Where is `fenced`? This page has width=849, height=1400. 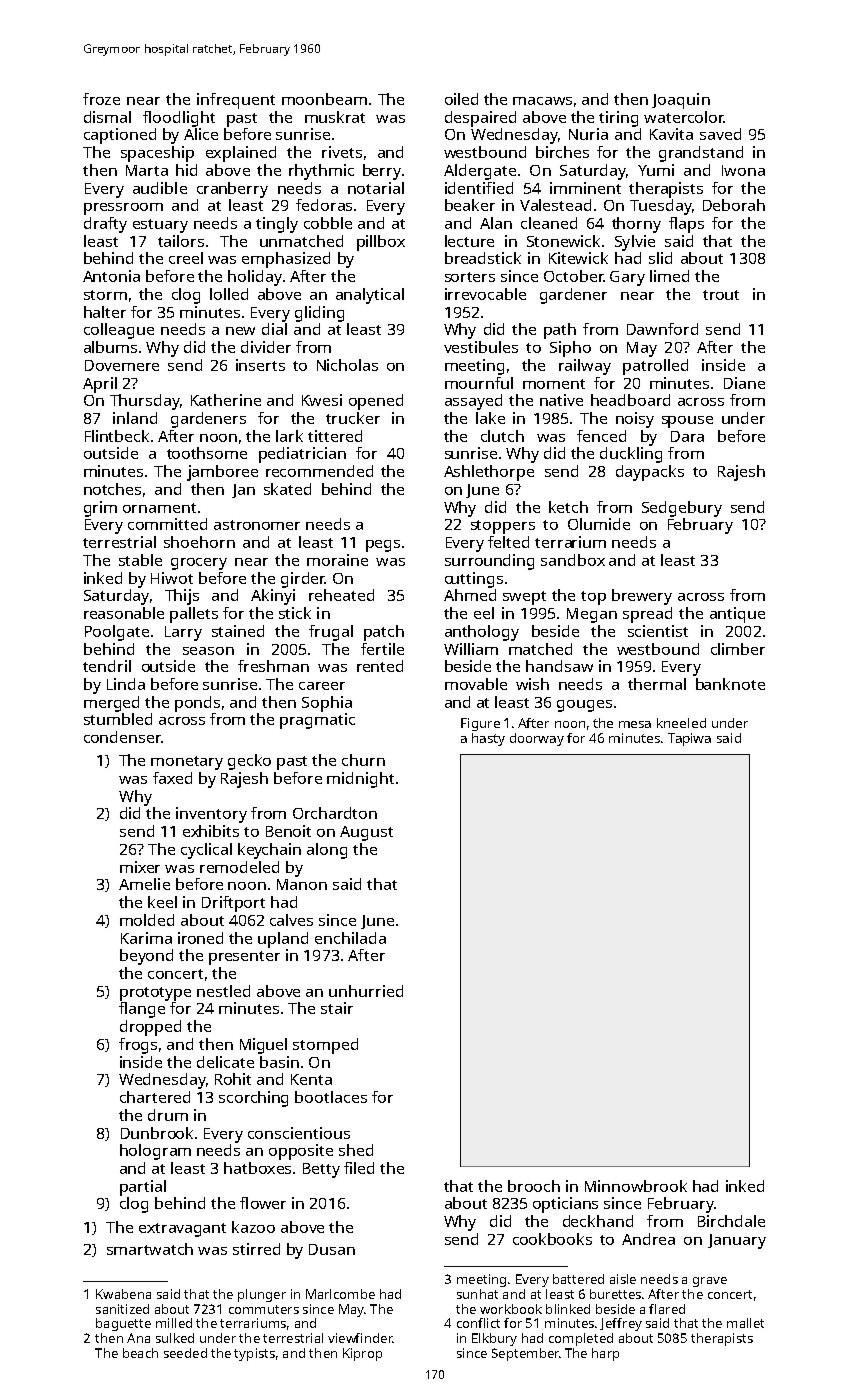 fenced is located at coordinates (601, 436).
